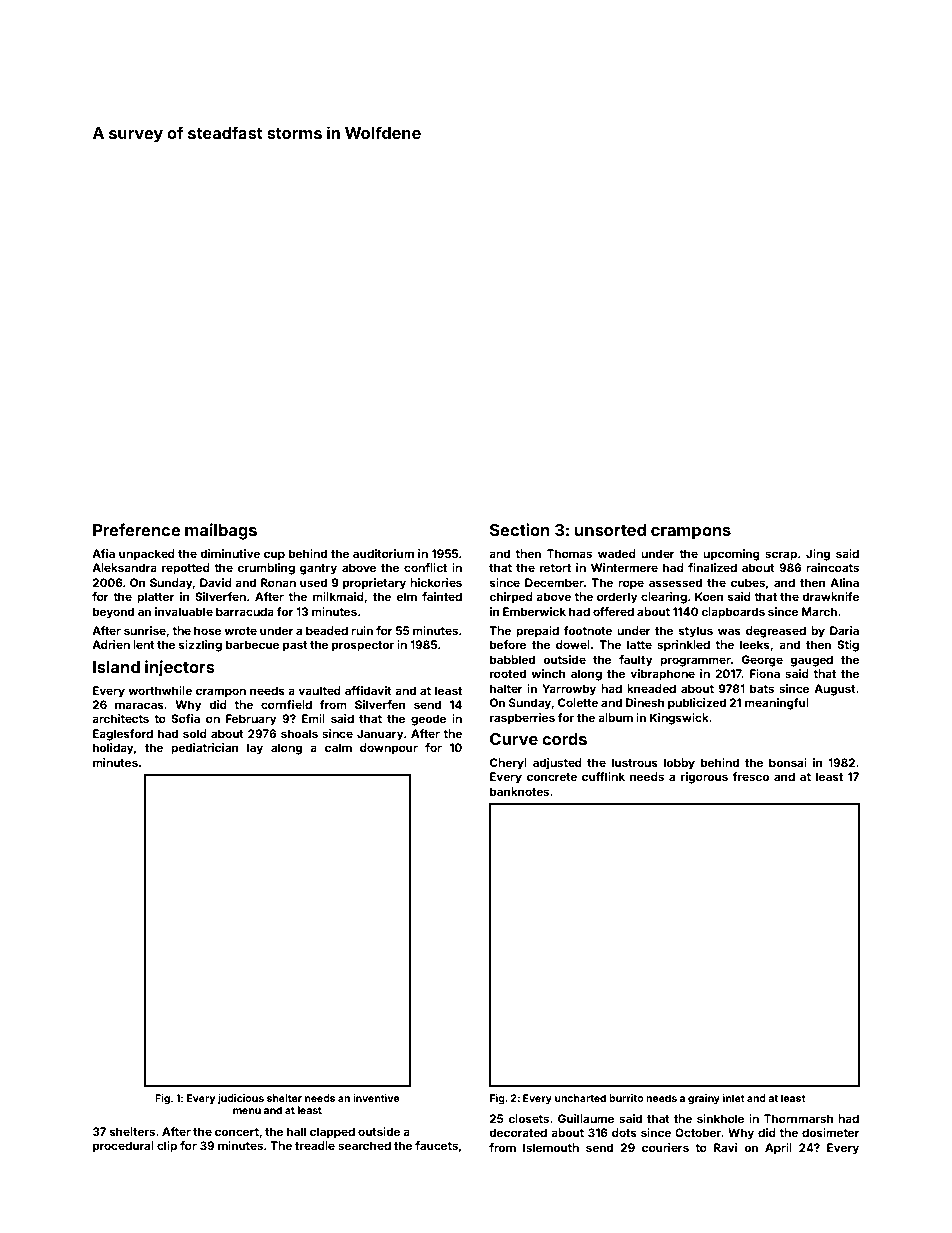 Image resolution: width=952 pixels, height=1233 pixels. I want to click on Adrien, so click(111, 644).
